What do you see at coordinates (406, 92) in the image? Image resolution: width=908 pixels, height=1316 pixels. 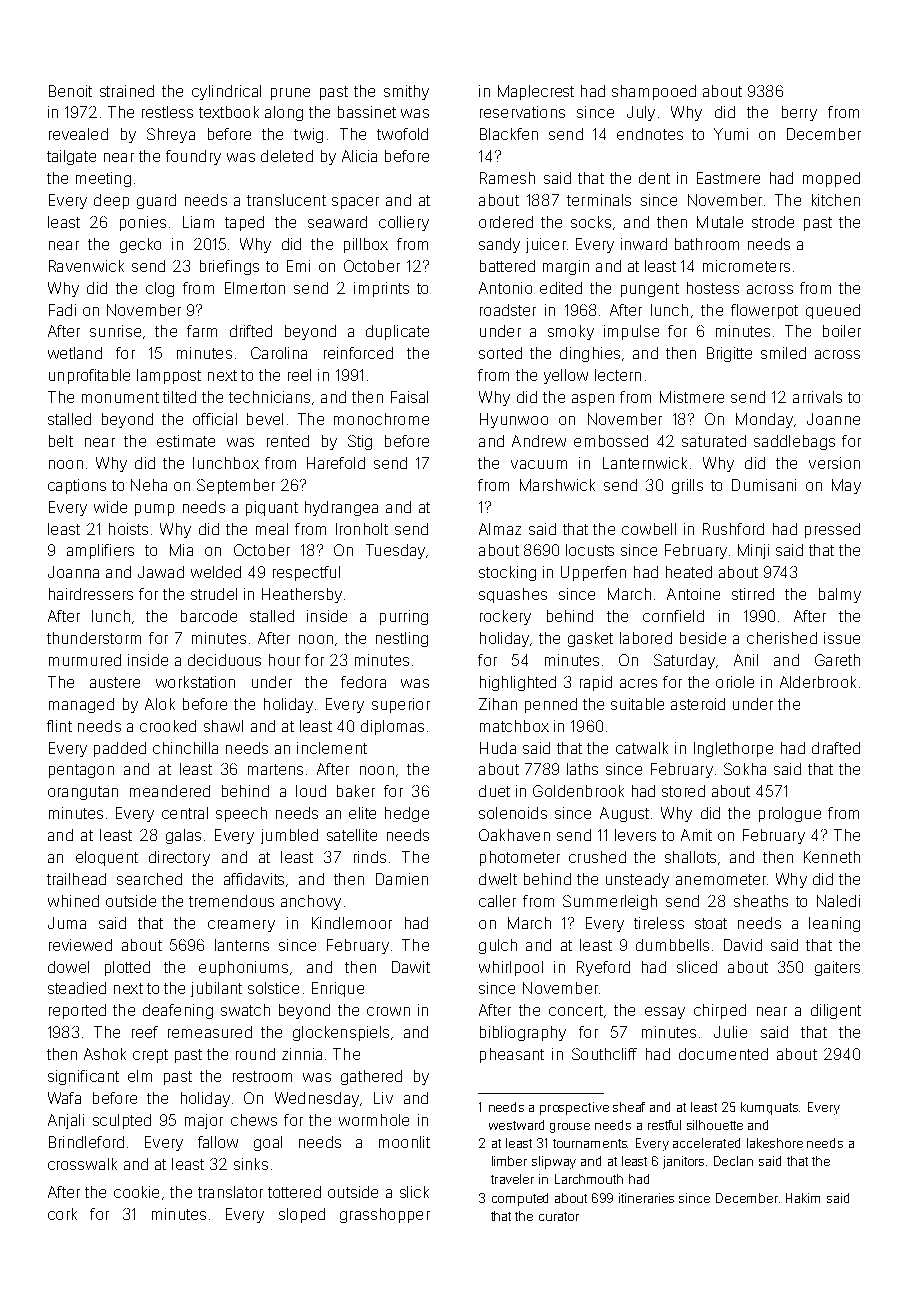 I see `smithy` at bounding box center [406, 92].
